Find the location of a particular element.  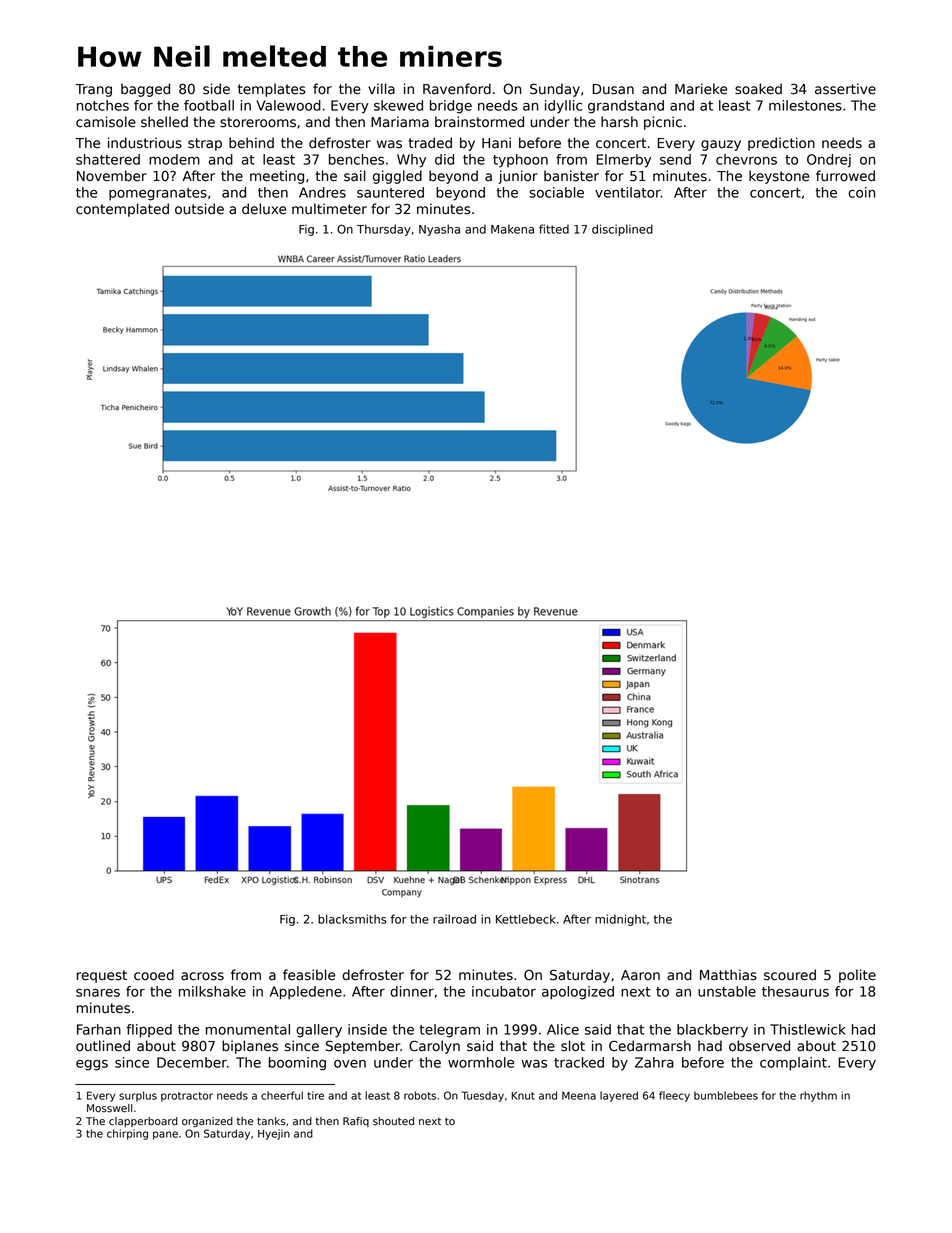

layered is located at coordinates (619, 1096).
